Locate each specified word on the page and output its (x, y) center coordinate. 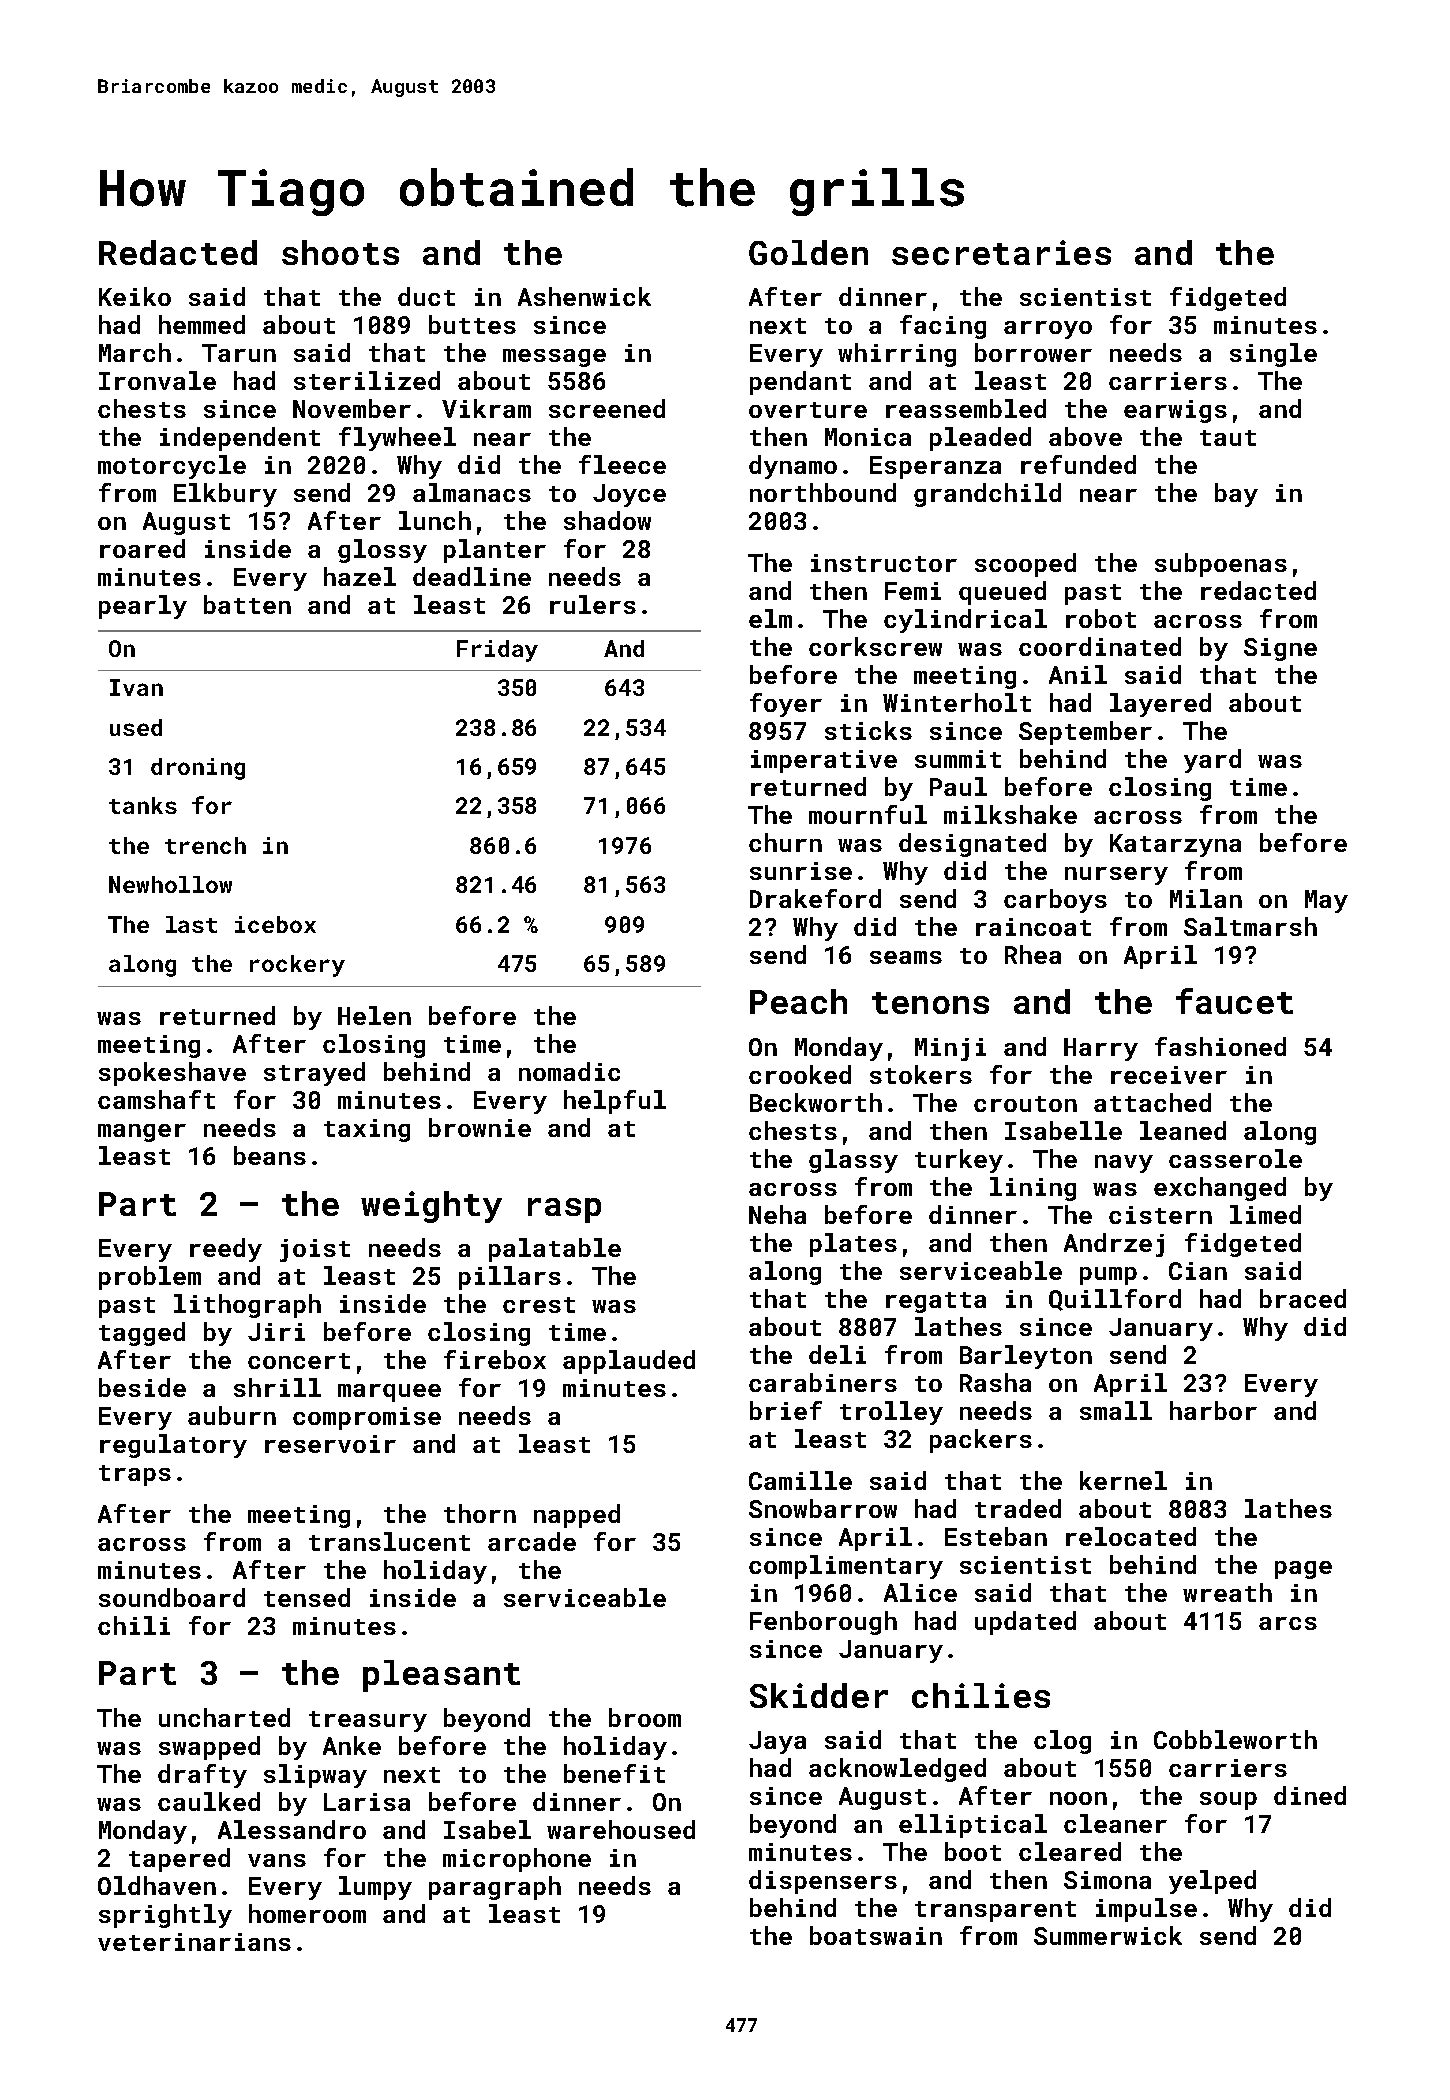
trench (205, 845)
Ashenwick (584, 296)
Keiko (135, 296)
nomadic (569, 1071)
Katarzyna (1175, 845)
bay (1236, 495)
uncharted (224, 1717)
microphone (517, 1860)
